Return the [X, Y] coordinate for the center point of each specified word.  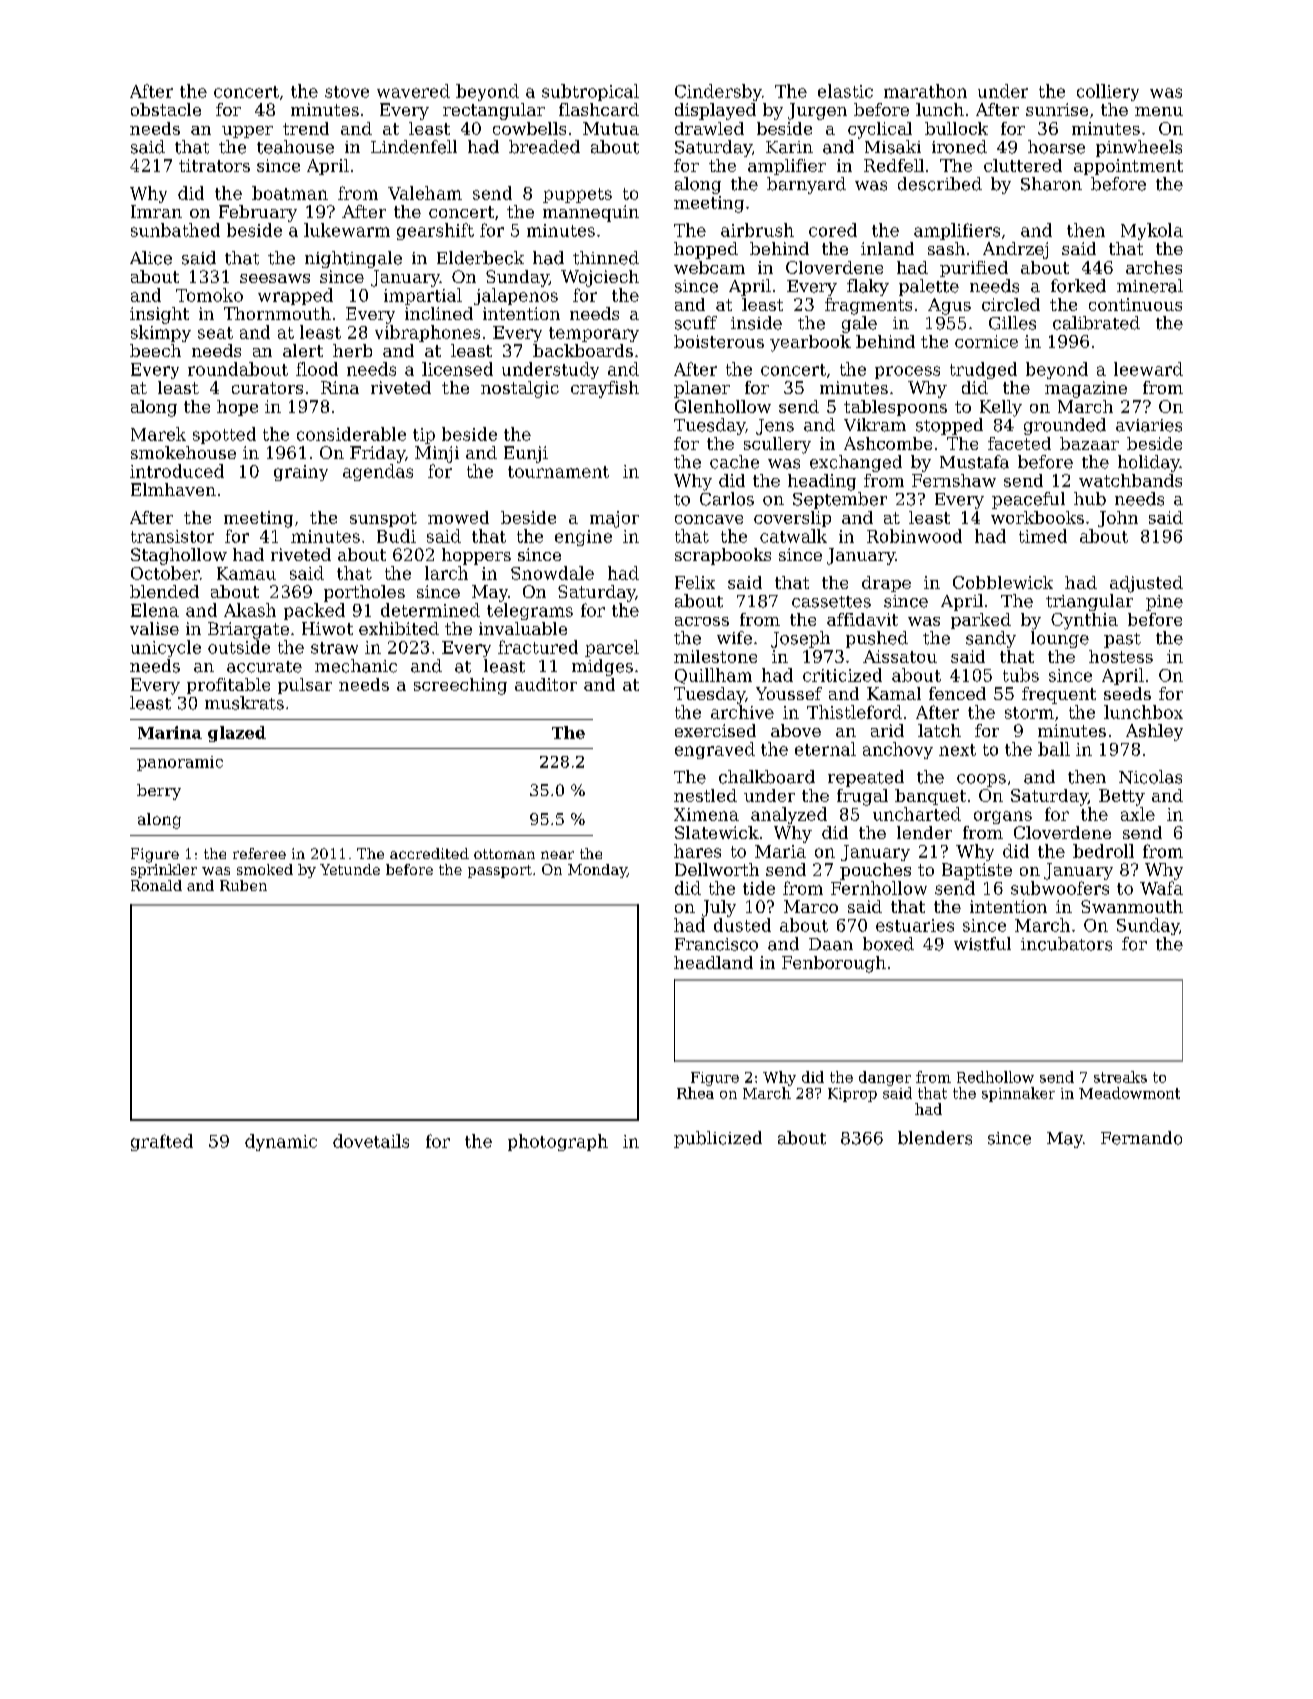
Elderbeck [480, 258]
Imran [156, 211]
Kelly [1001, 408]
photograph [558, 1142]
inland [887, 248]
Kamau [246, 573]
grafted [162, 1142]
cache [734, 462]
